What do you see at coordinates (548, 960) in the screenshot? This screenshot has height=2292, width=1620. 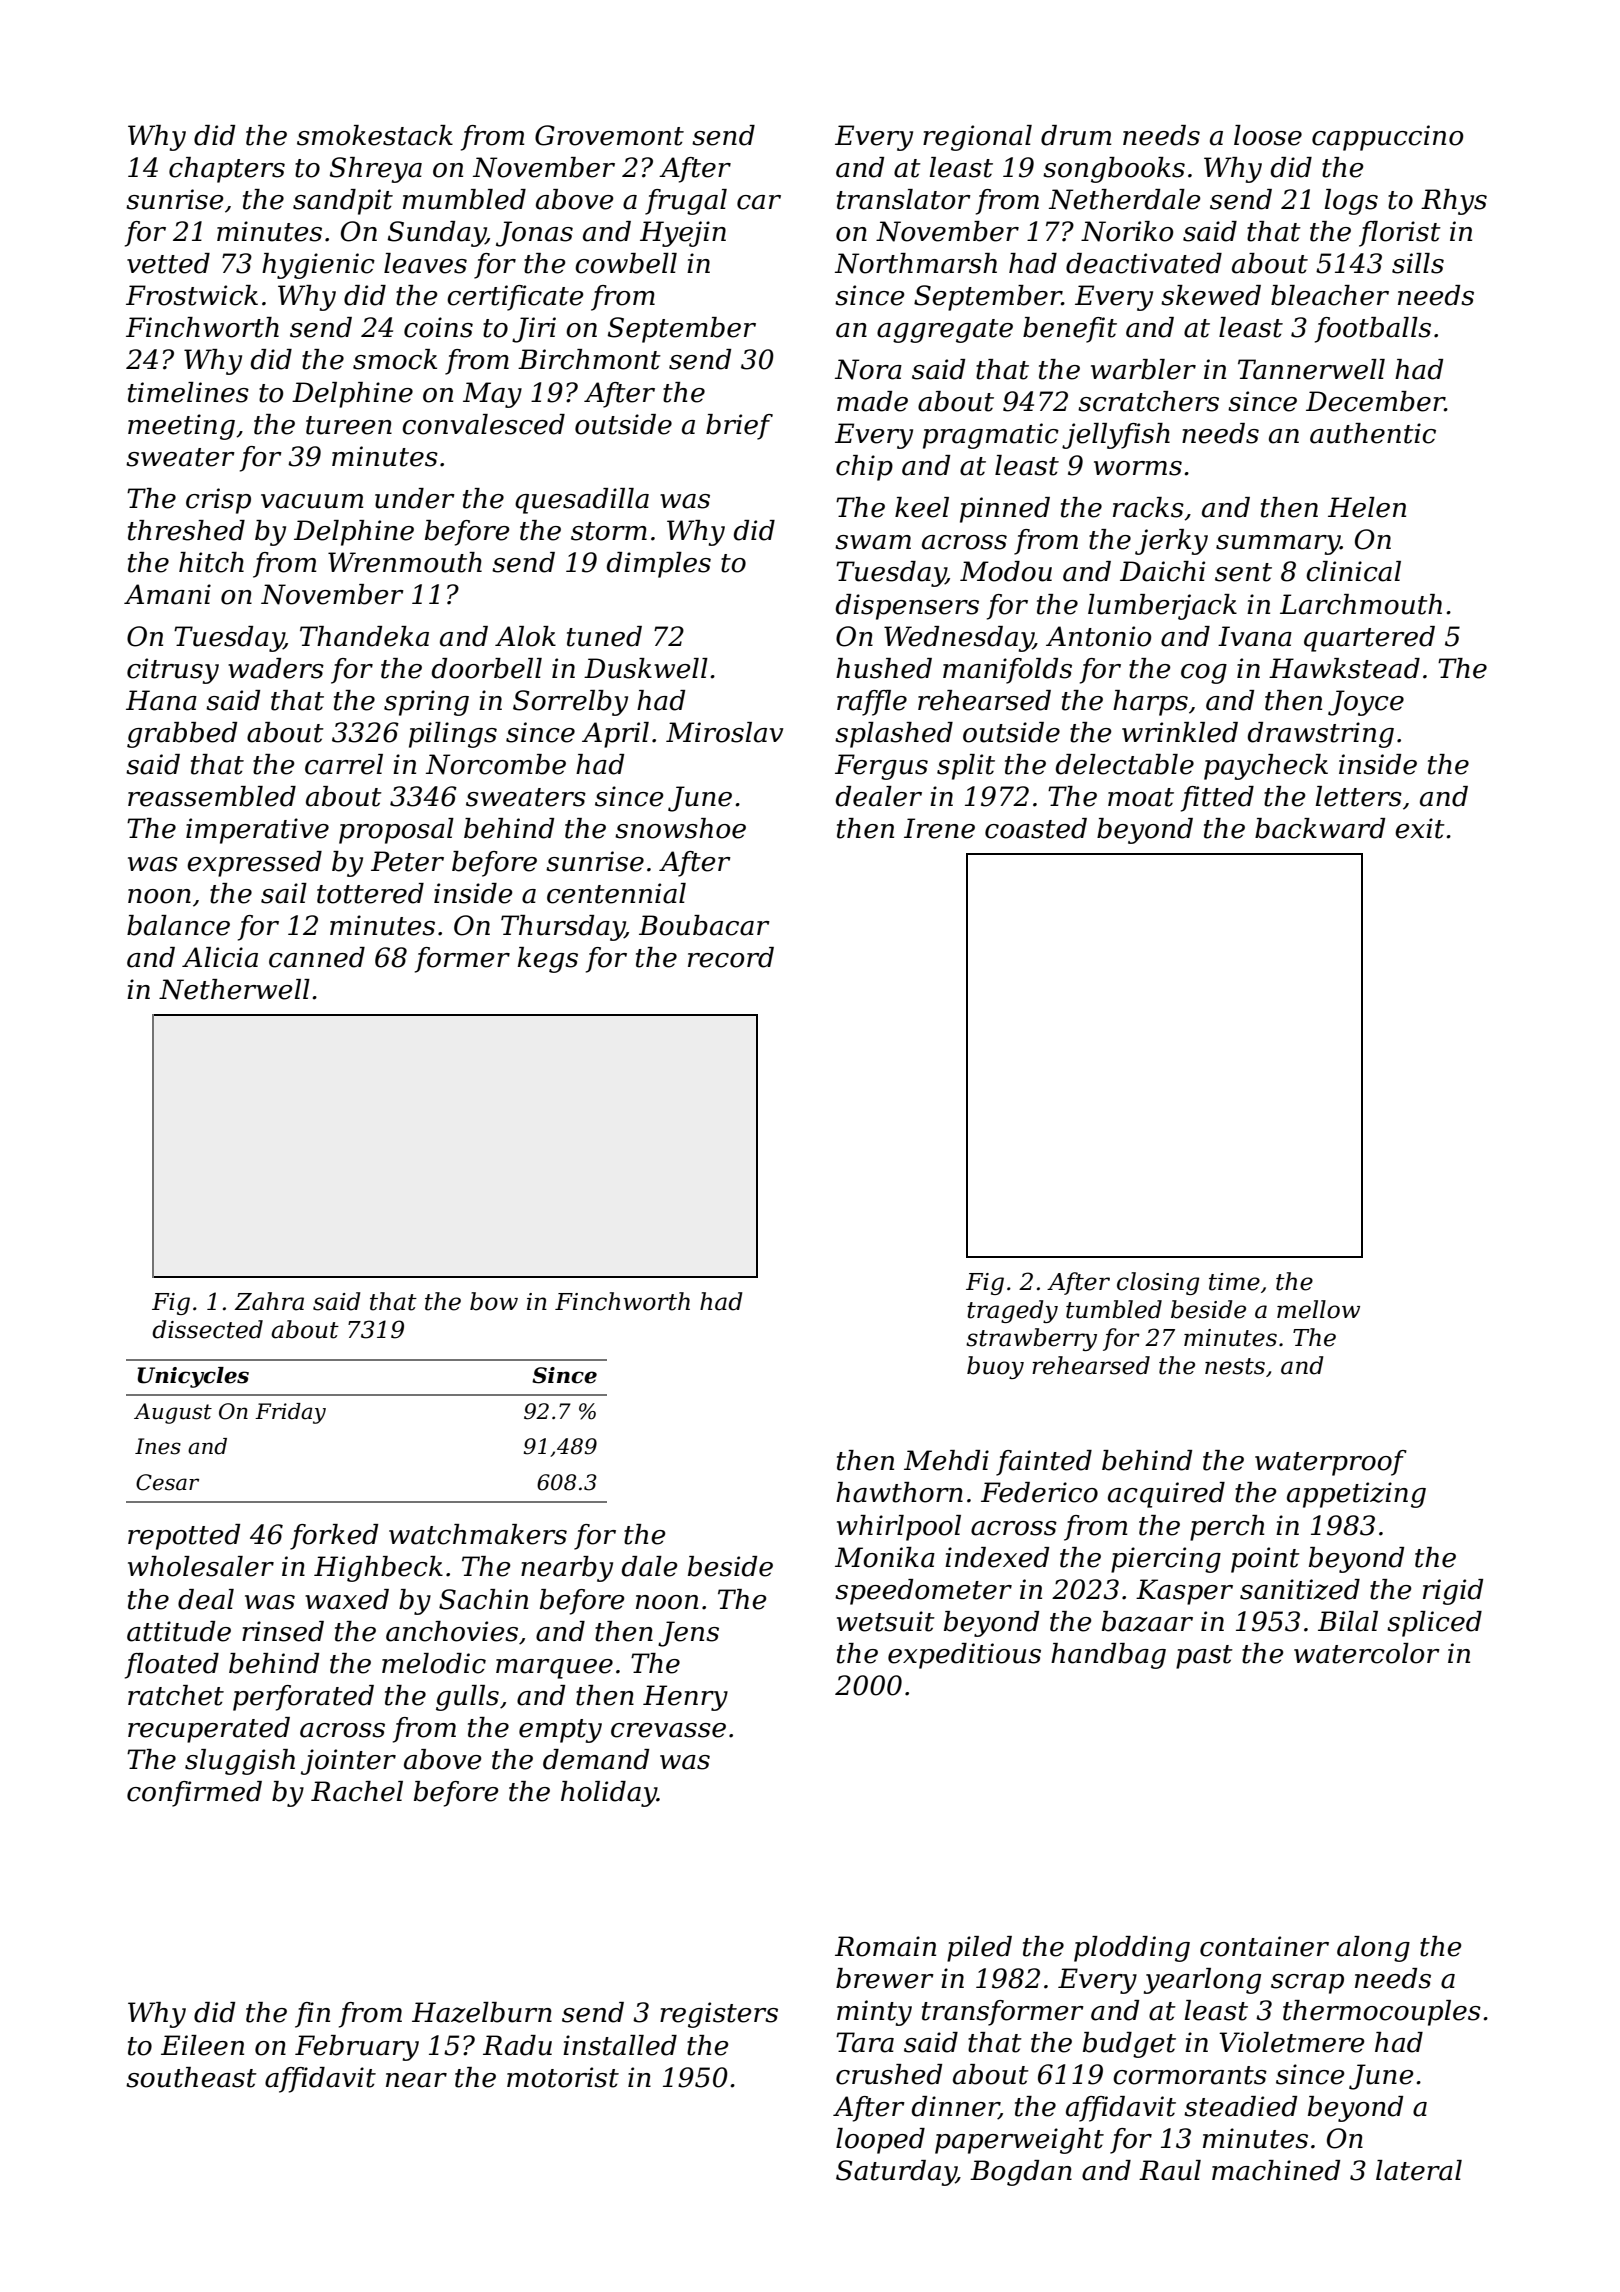 I see `kegs` at bounding box center [548, 960].
